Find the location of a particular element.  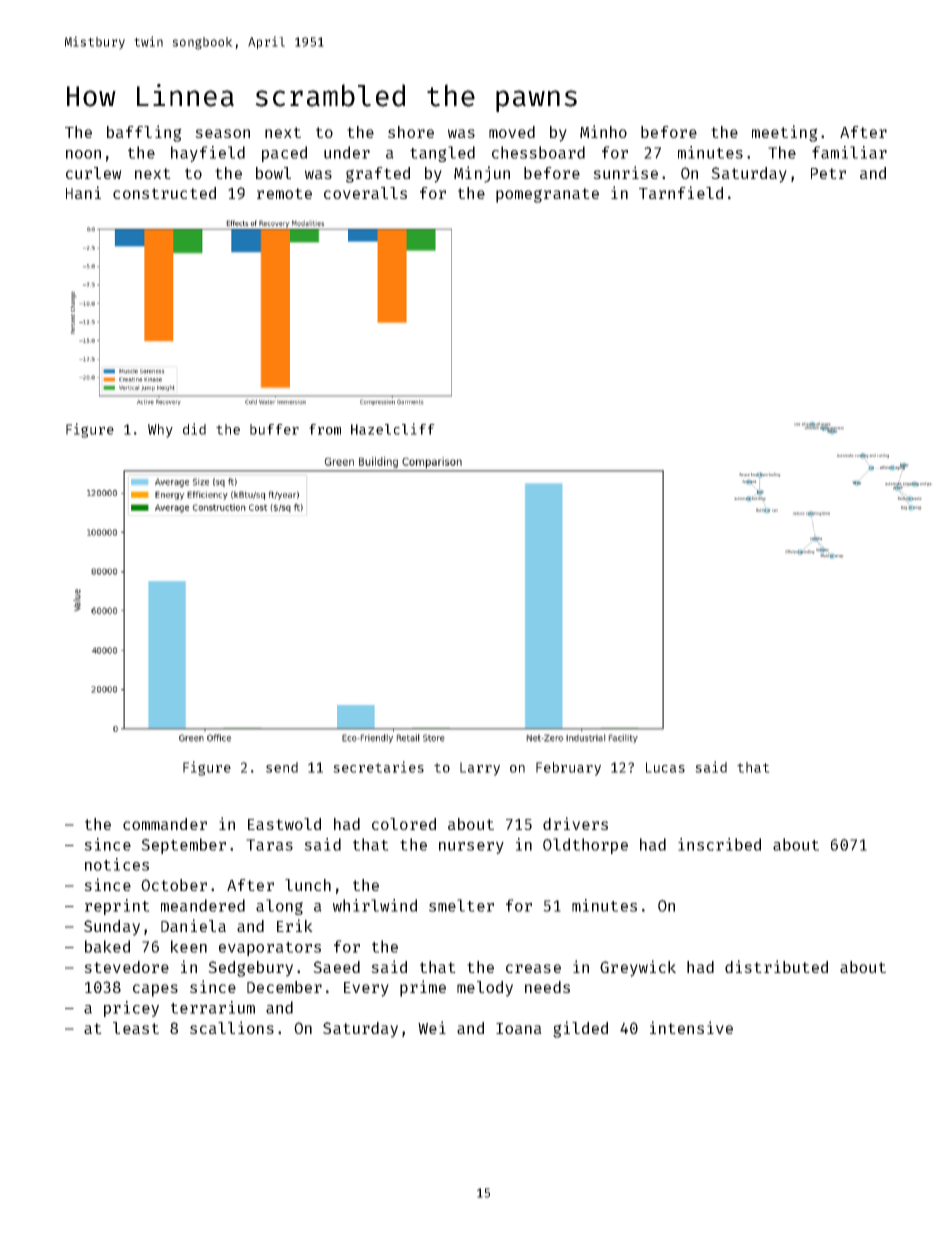

meeting is located at coordinates (785, 133).
